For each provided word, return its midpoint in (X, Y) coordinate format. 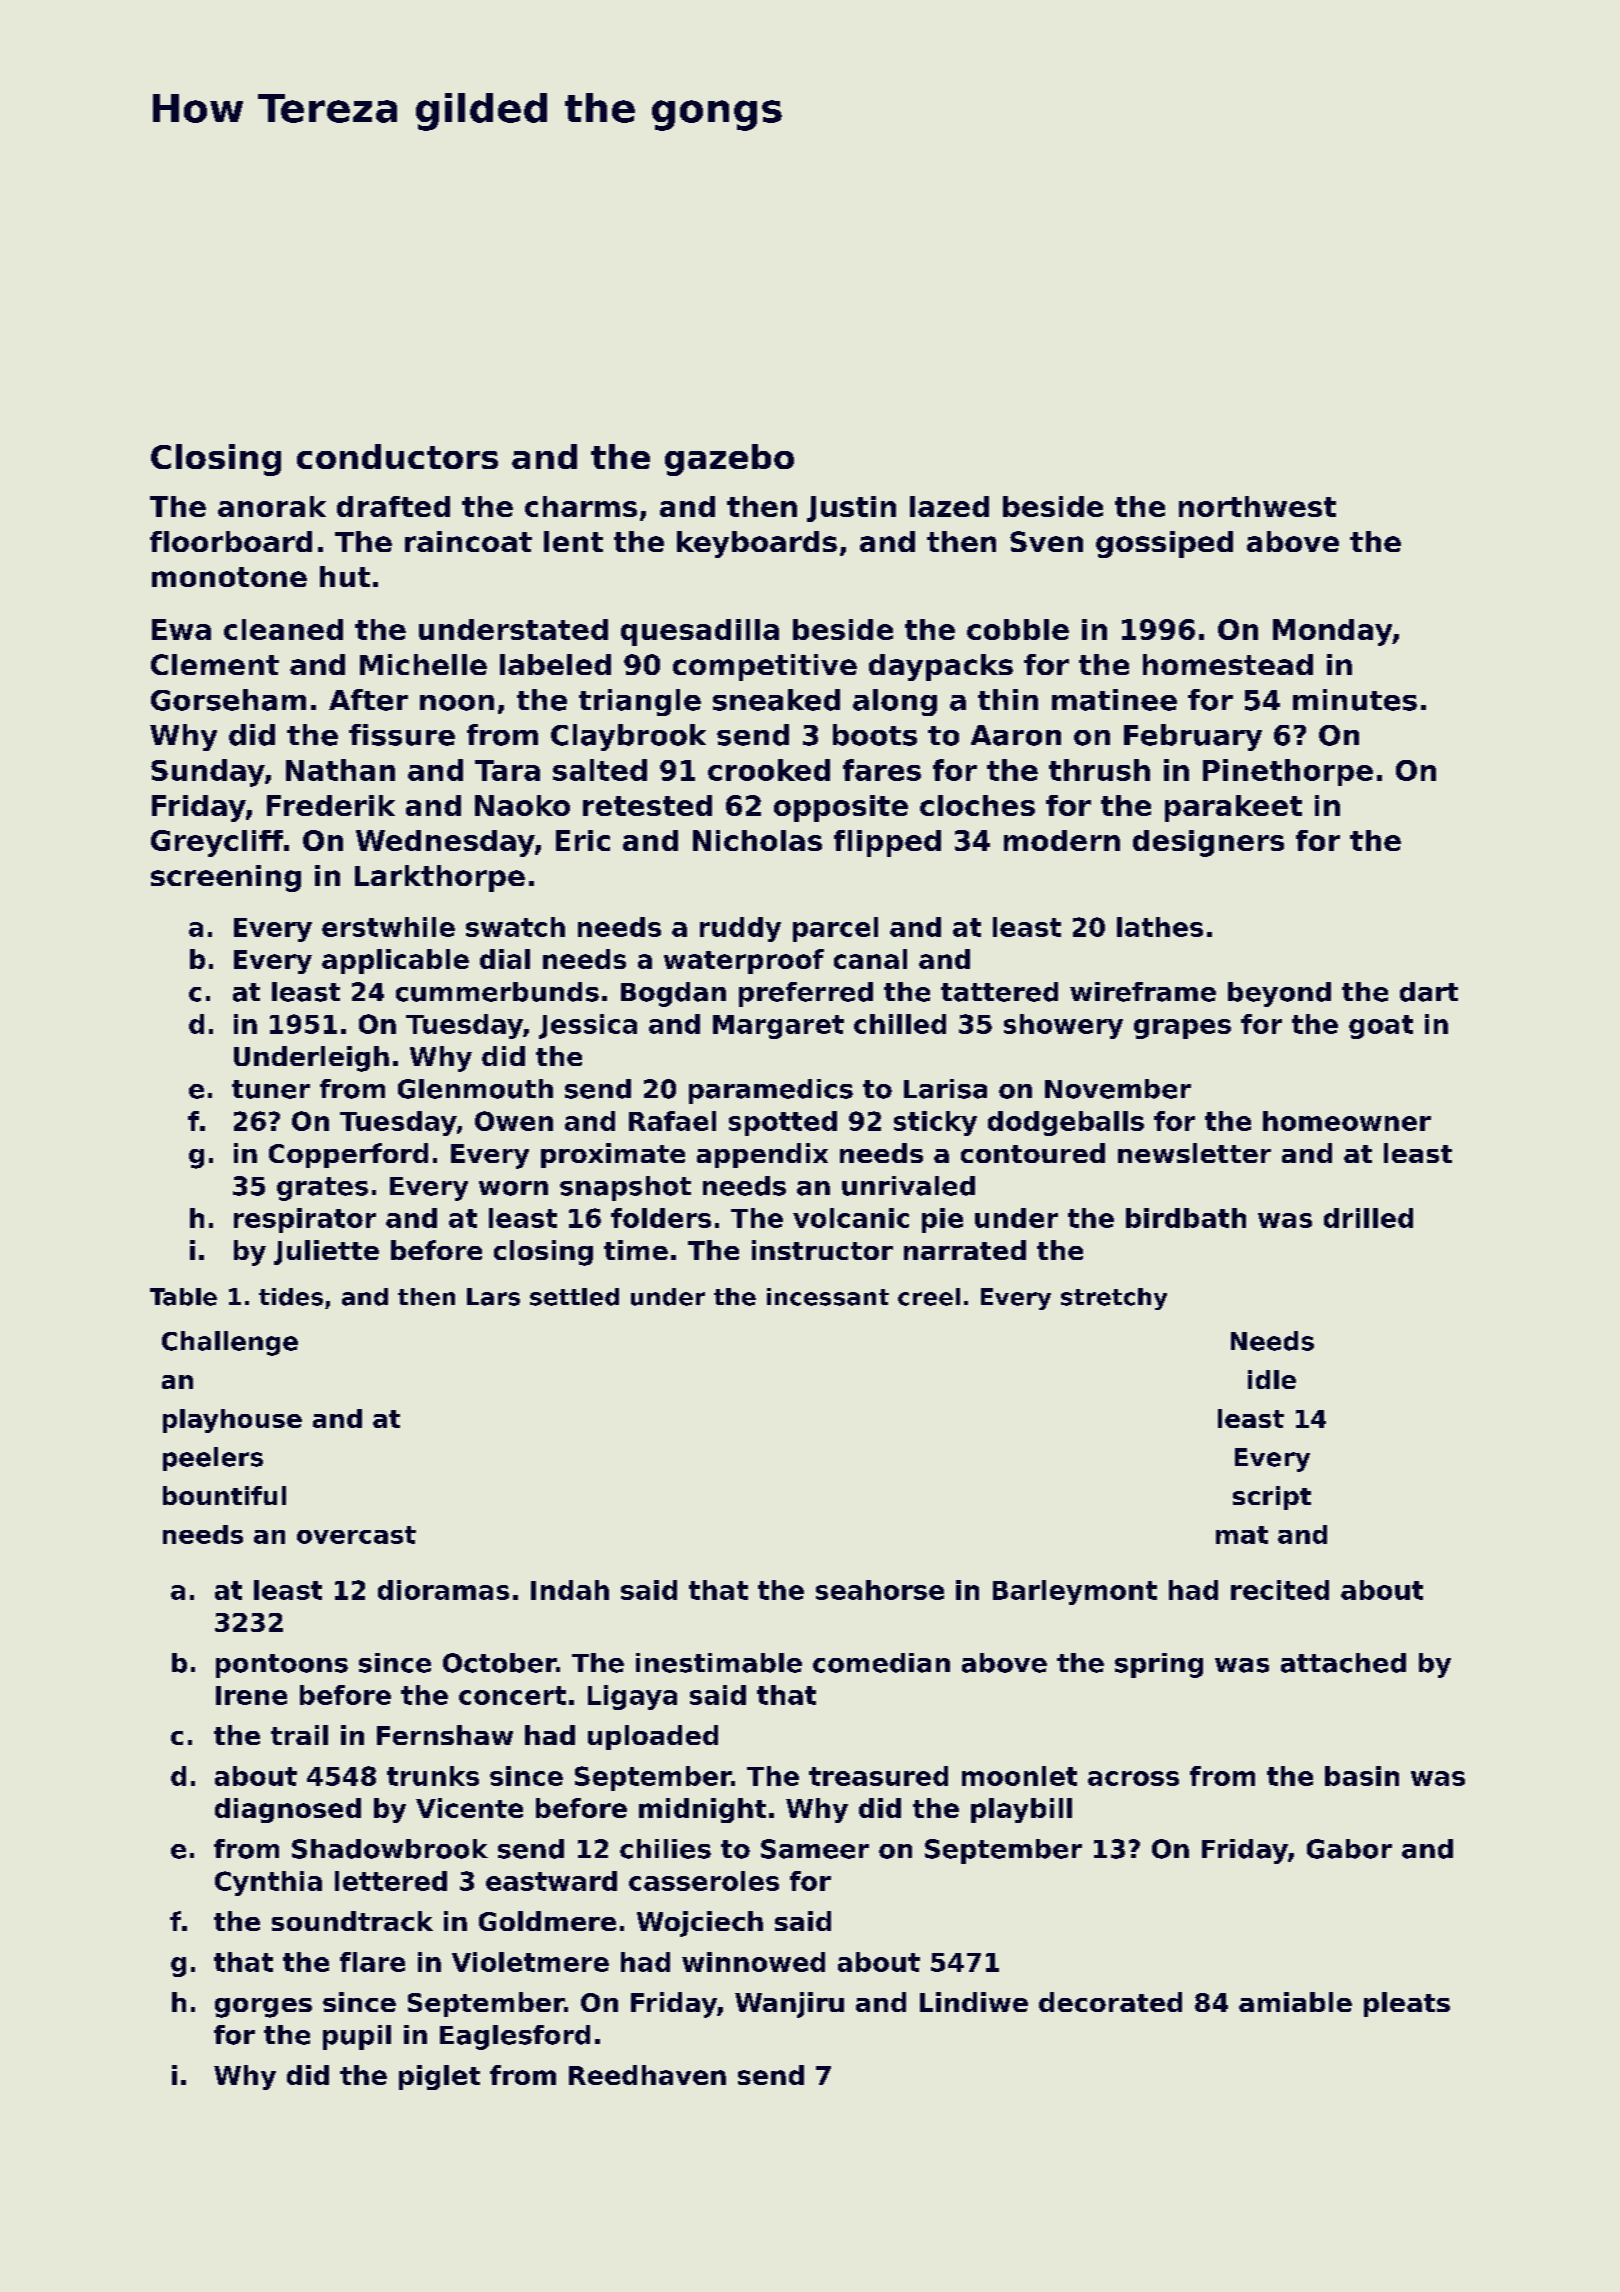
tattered (999, 992)
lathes (1160, 927)
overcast (356, 1535)
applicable (395, 961)
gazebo (729, 460)
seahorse (880, 1590)
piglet (439, 2077)
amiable (1295, 2002)
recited (1280, 1590)
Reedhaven (647, 2075)
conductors (397, 456)
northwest (1257, 506)
